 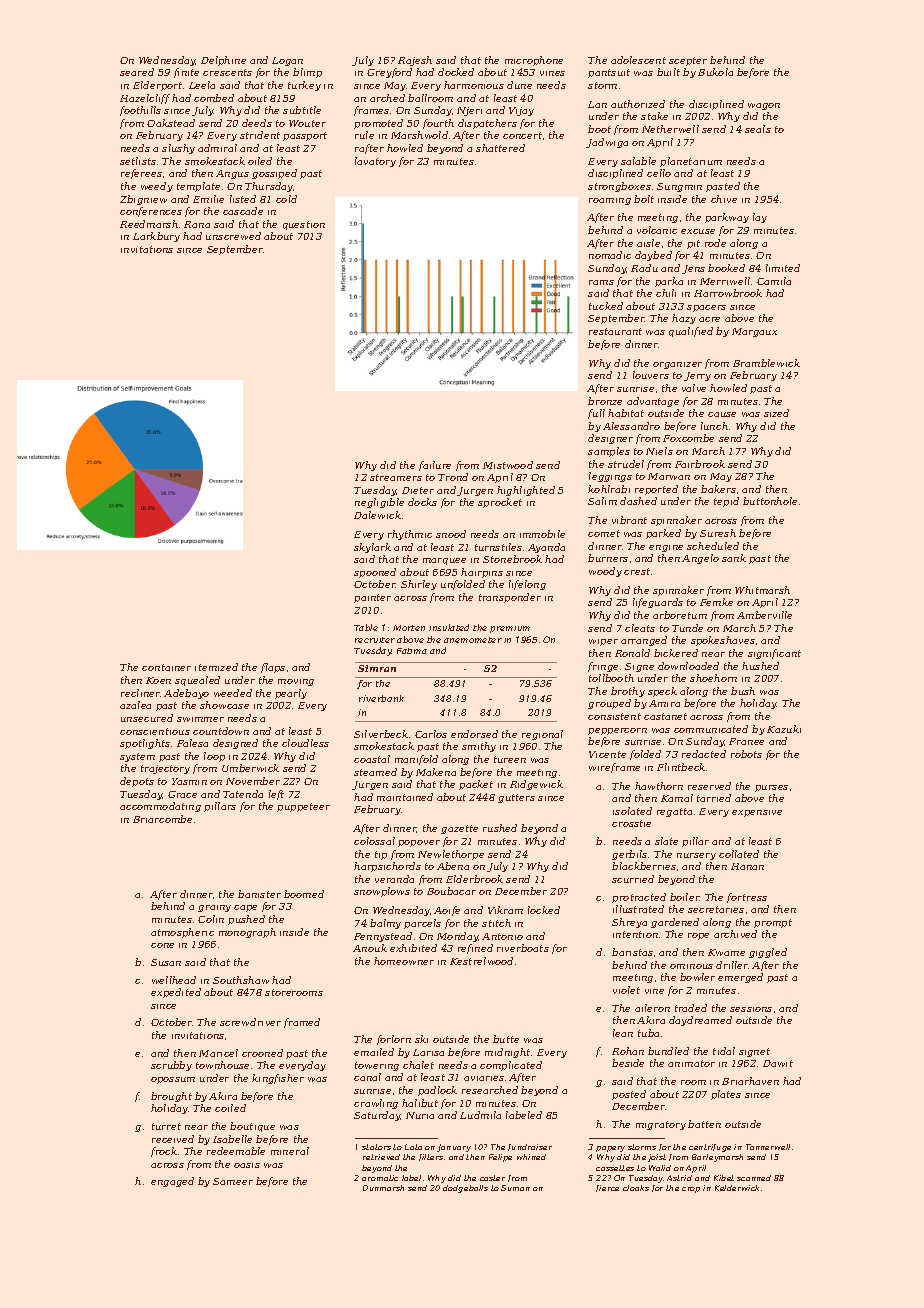 I want to click on hazy, so click(x=684, y=319).
